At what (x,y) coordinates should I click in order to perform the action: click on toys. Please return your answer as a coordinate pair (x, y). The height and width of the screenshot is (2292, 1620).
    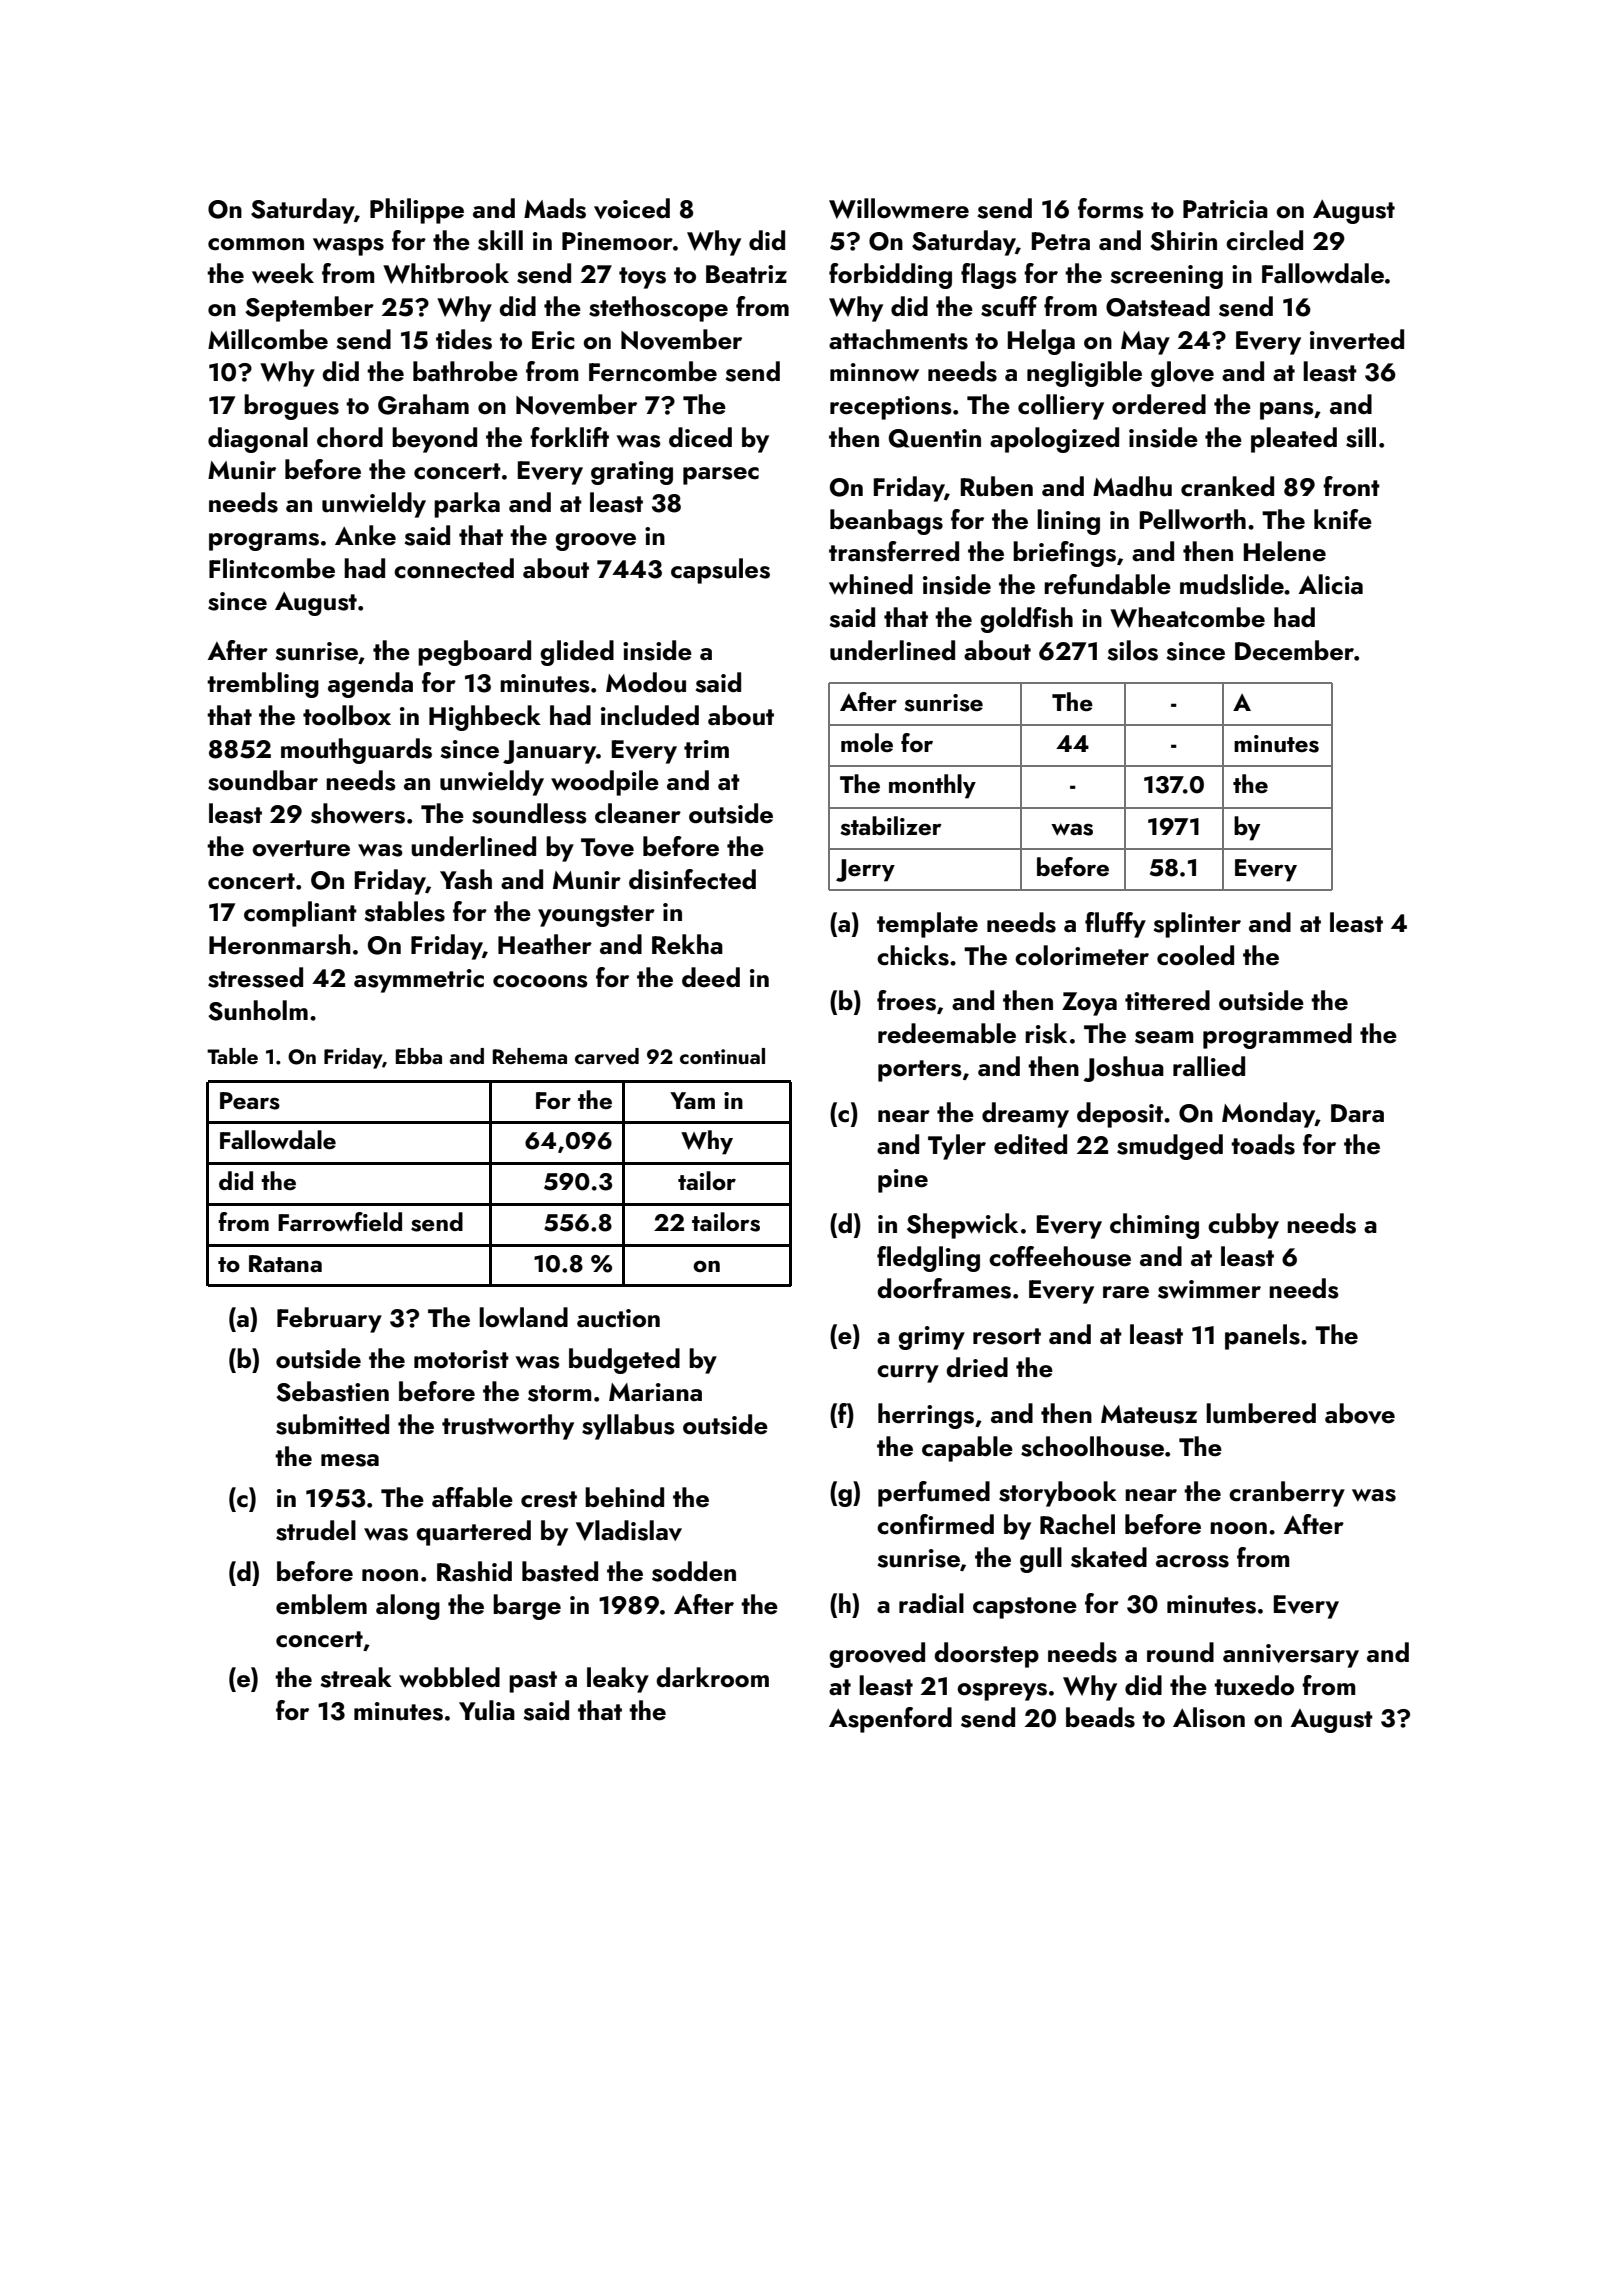
    Looking at the image, I should click on (642, 278).
